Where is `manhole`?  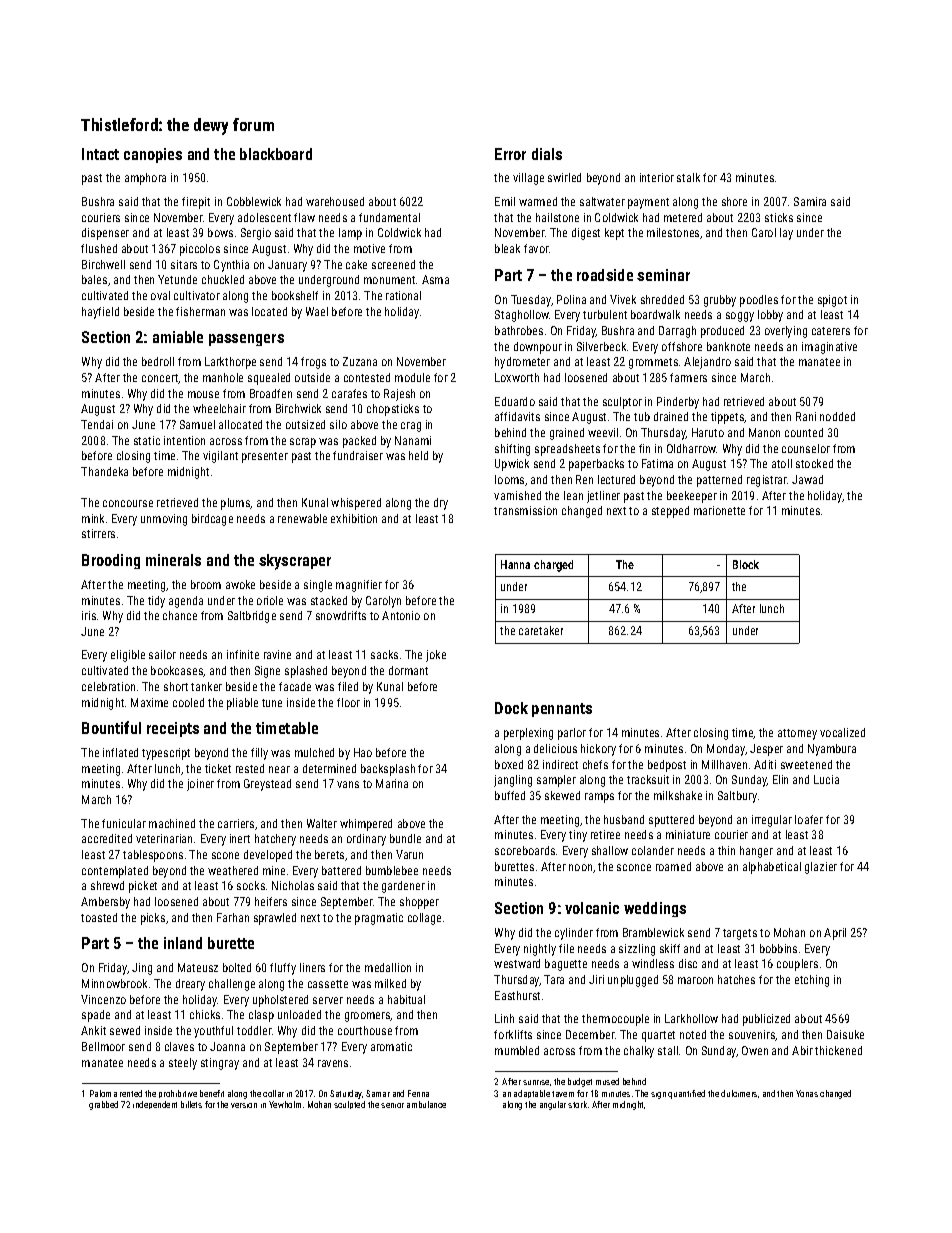
manhole is located at coordinates (223, 377).
